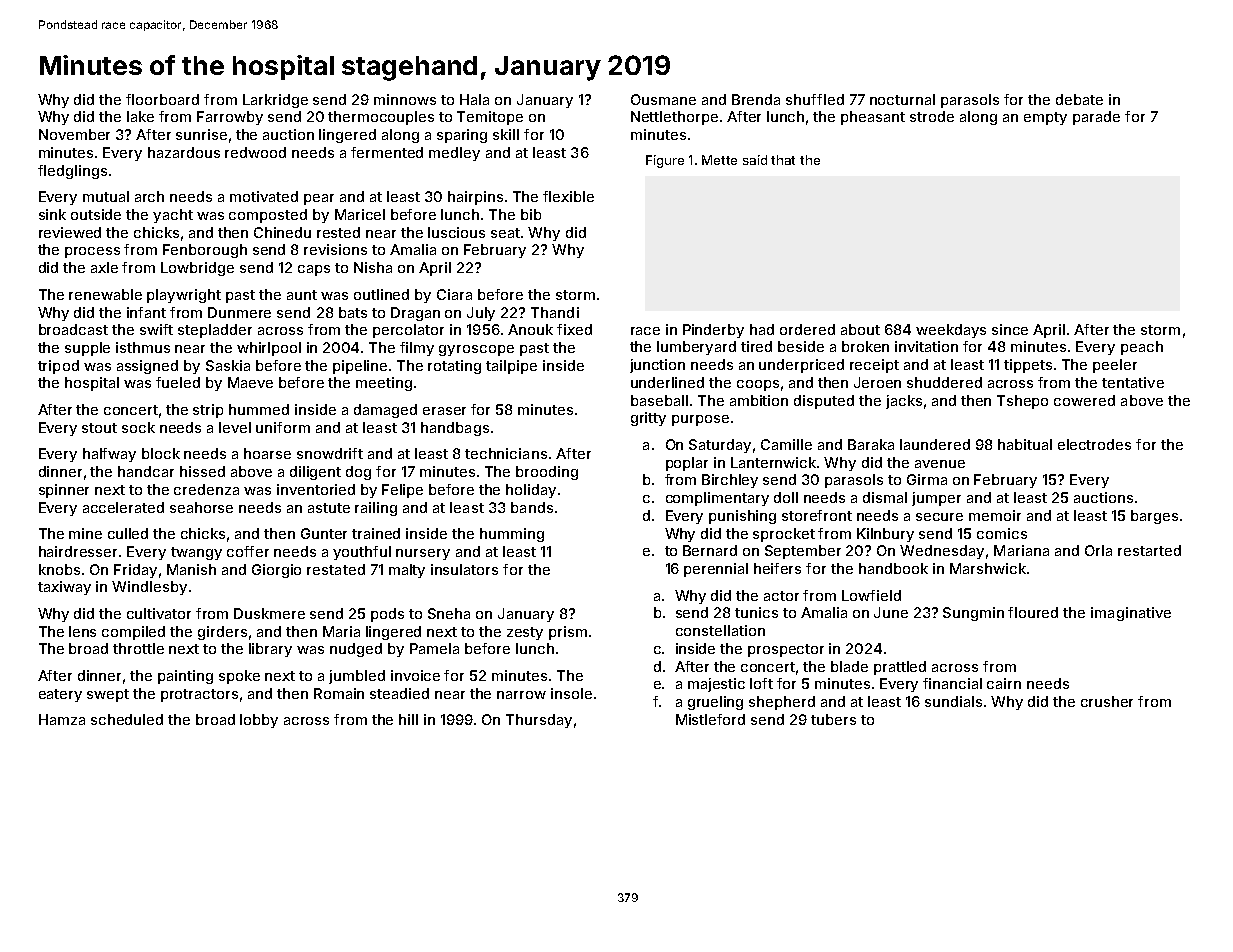 The width and height of the screenshot is (1233, 952). I want to click on Farrowby, so click(230, 118).
